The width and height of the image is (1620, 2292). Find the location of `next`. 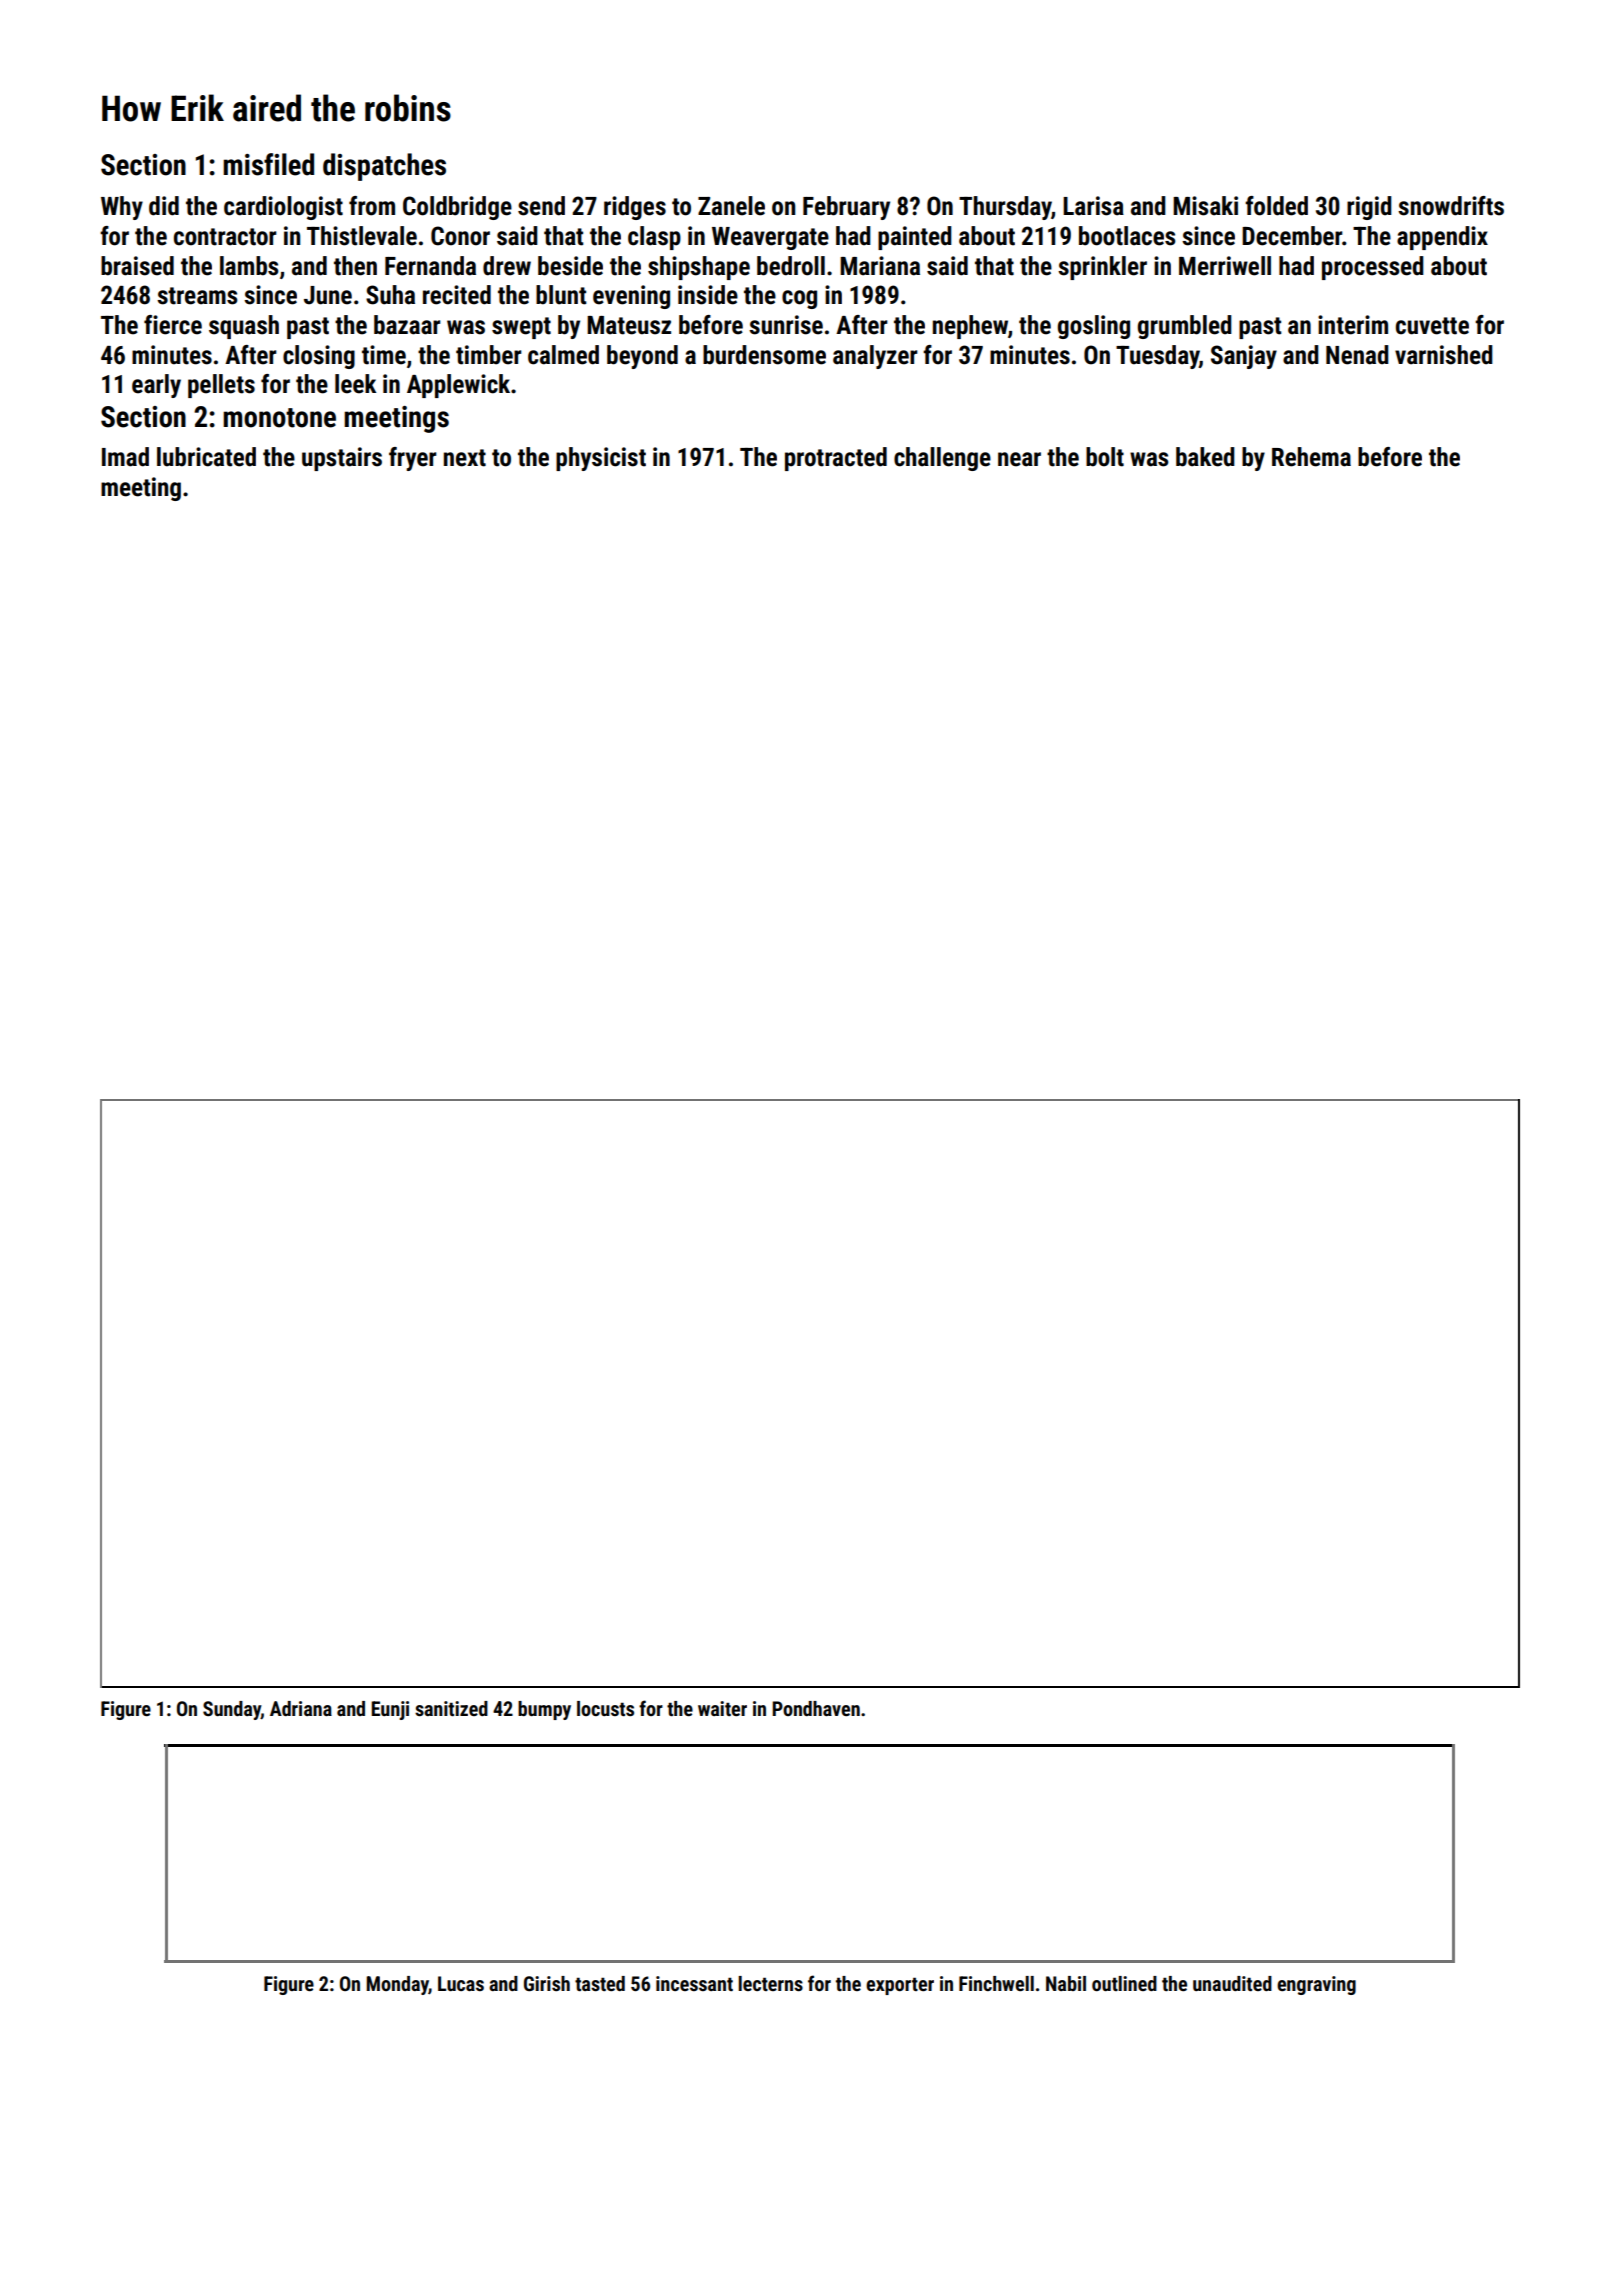

next is located at coordinates (465, 458).
